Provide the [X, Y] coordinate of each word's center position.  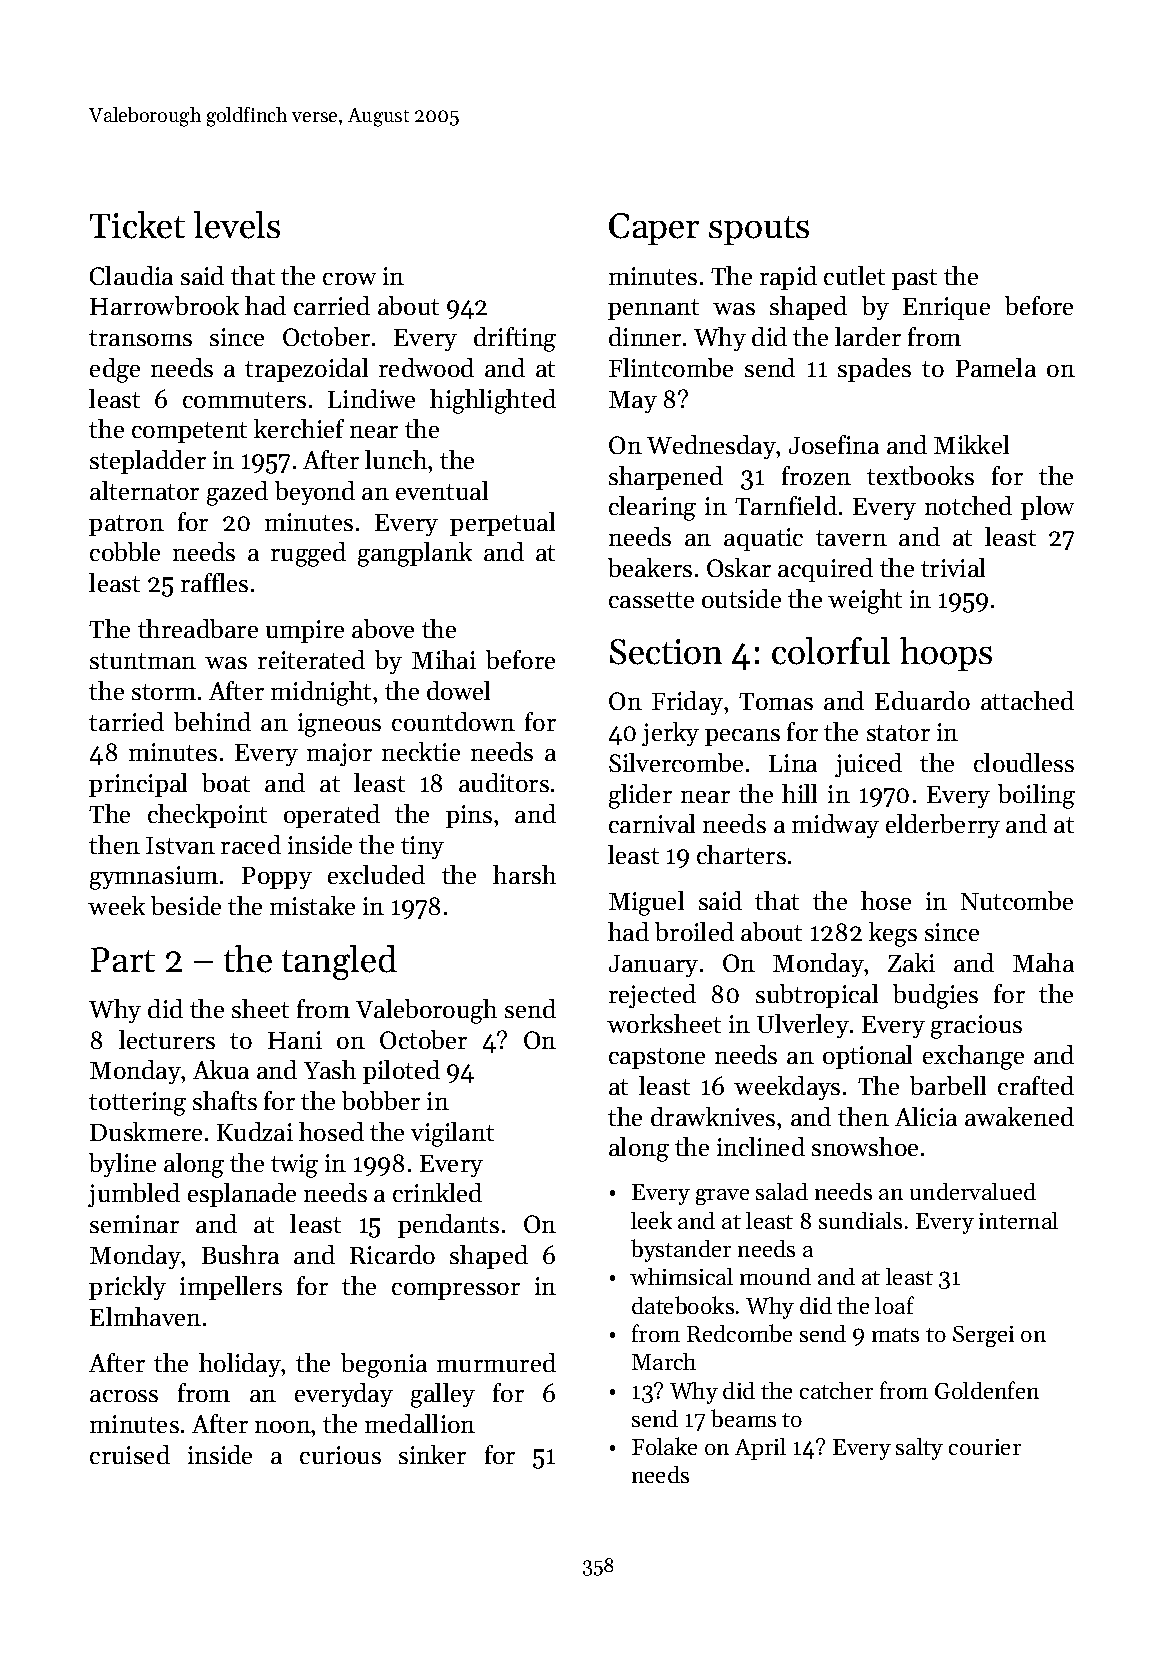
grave [722, 1197]
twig [294, 1166]
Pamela [996, 367]
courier [985, 1447]
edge [115, 370]
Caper [654, 229]
